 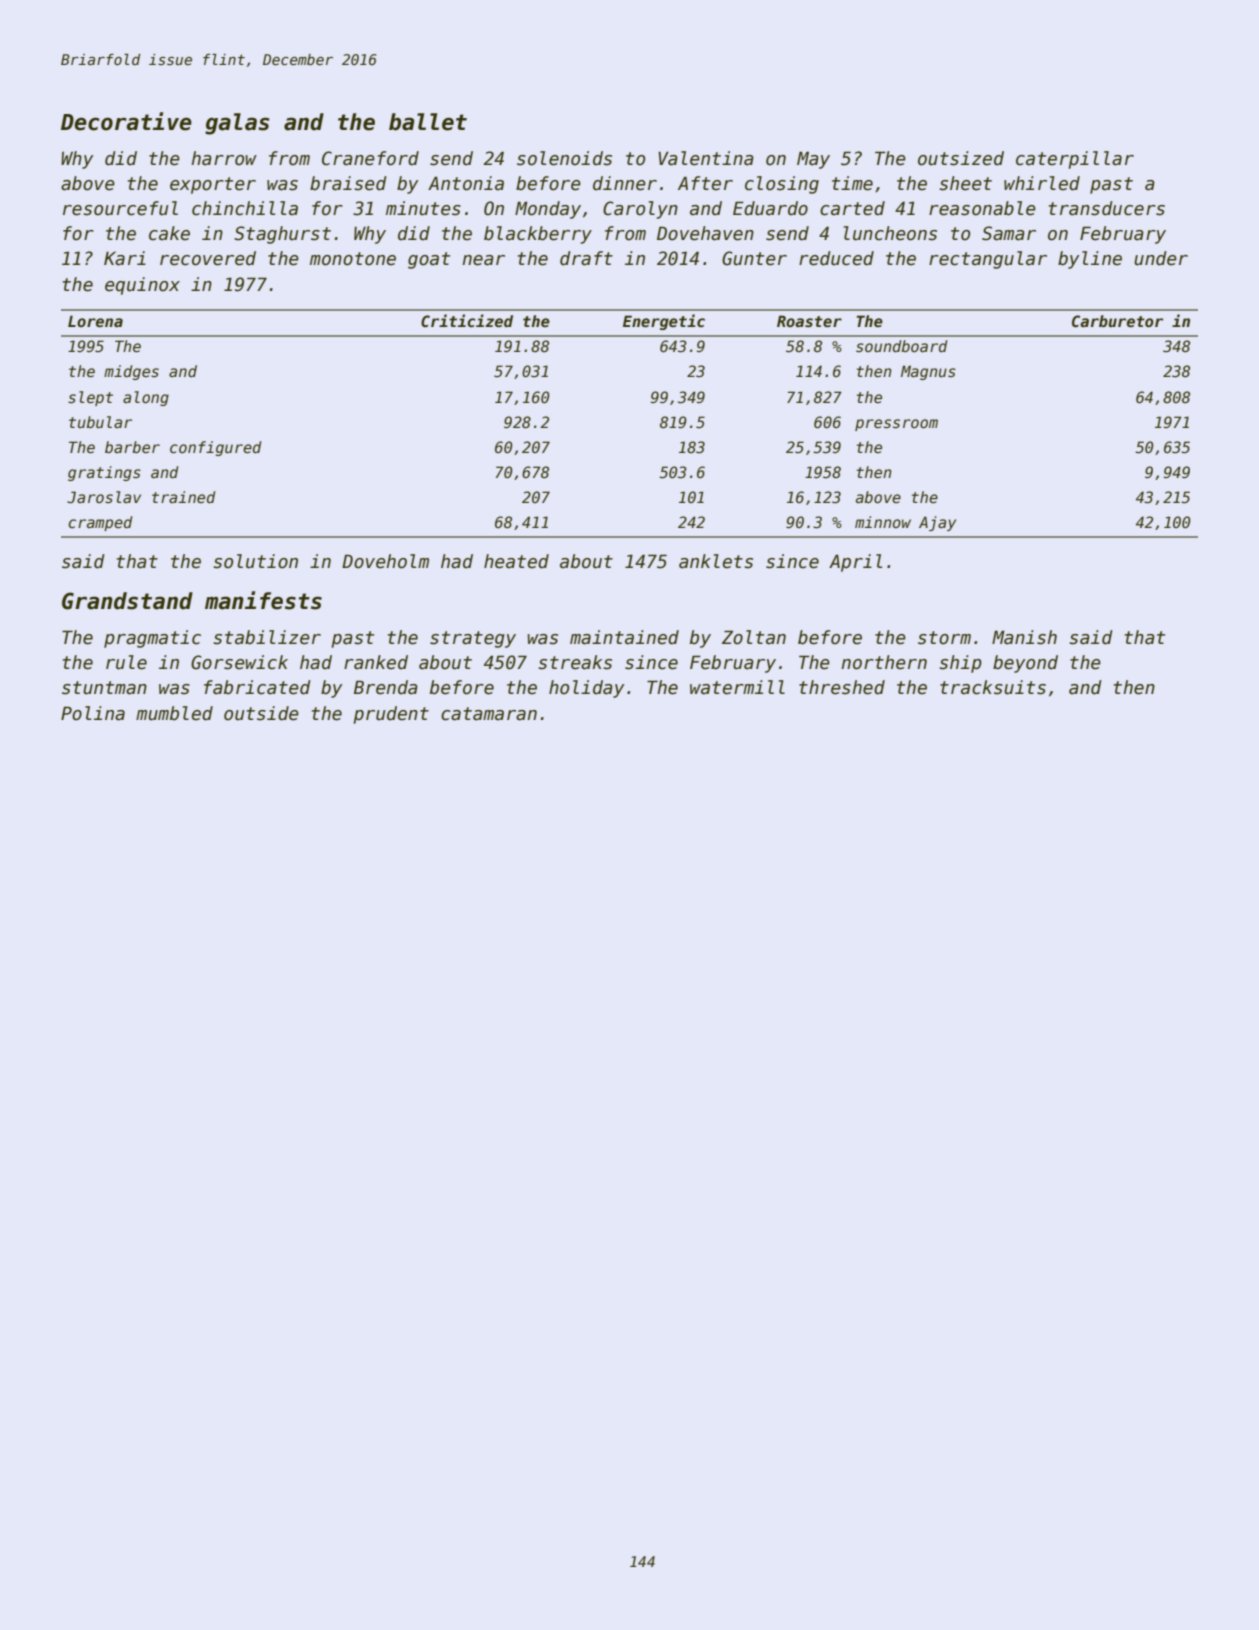 What do you see at coordinates (706, 158) in the screenshot?
I see `Valentina` at bounding box center [706, 158].
